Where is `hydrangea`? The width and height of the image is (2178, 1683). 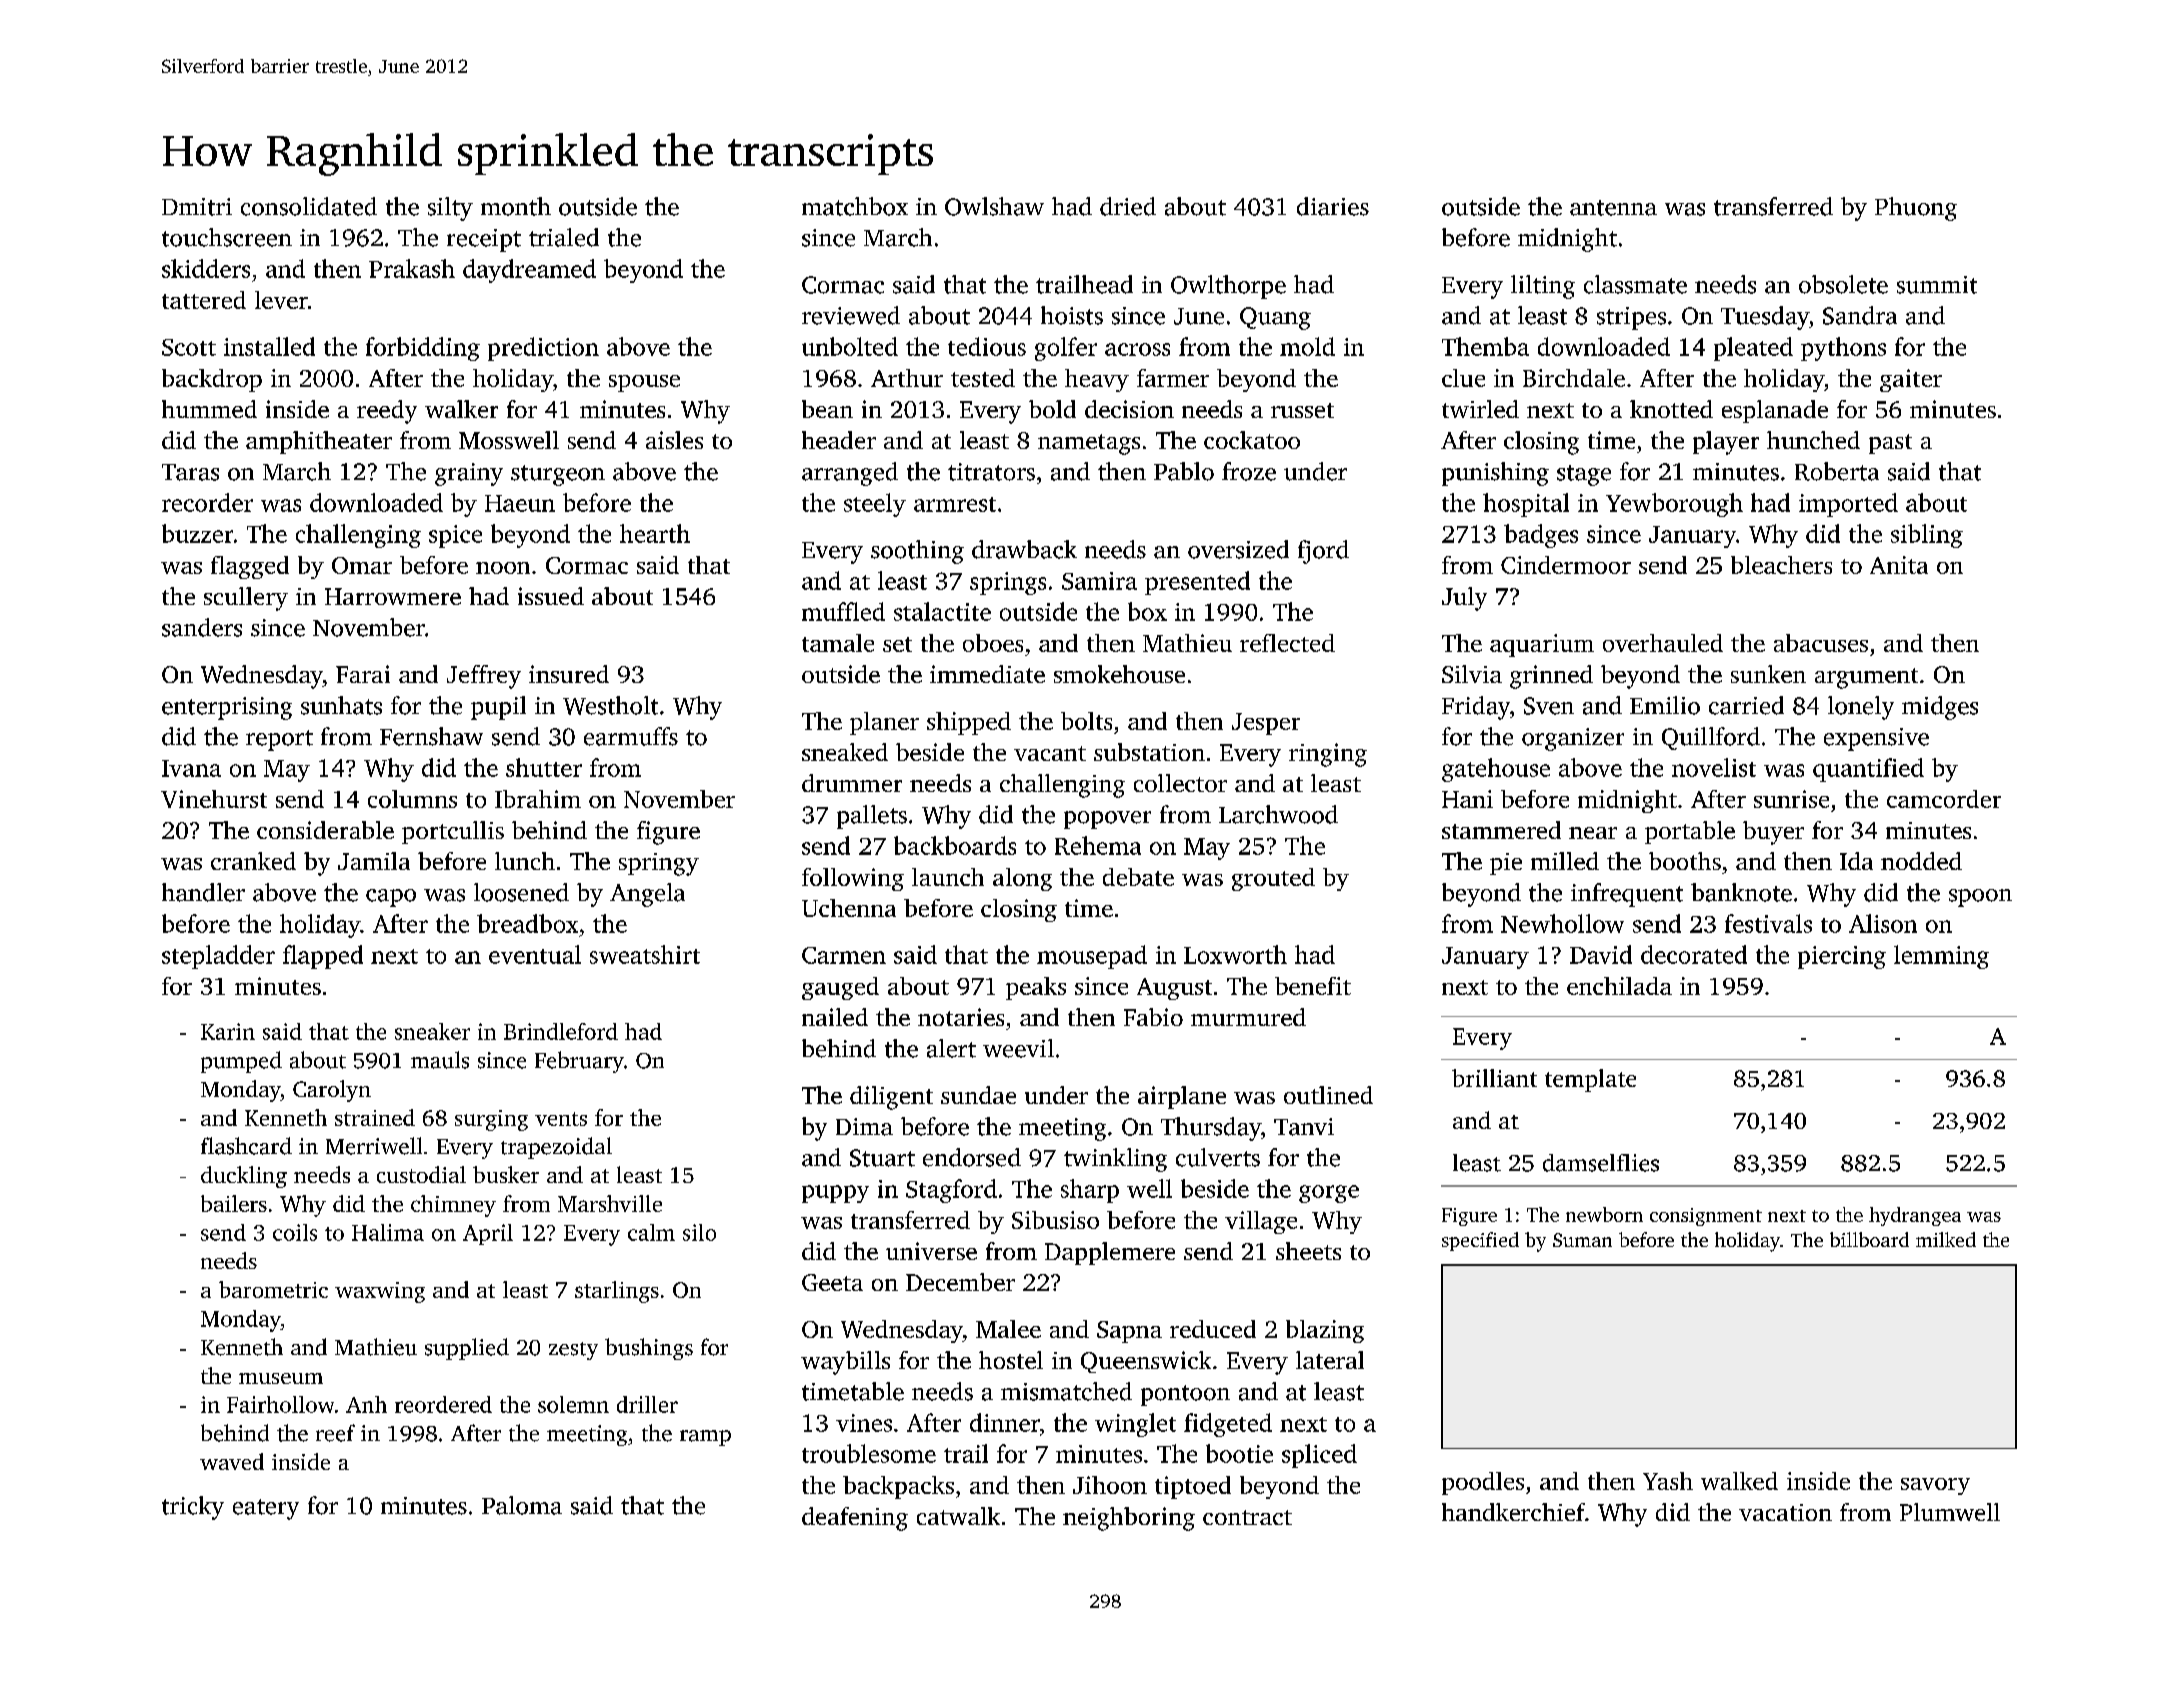 hydrangea is located at coordinates (1915, 1216).
